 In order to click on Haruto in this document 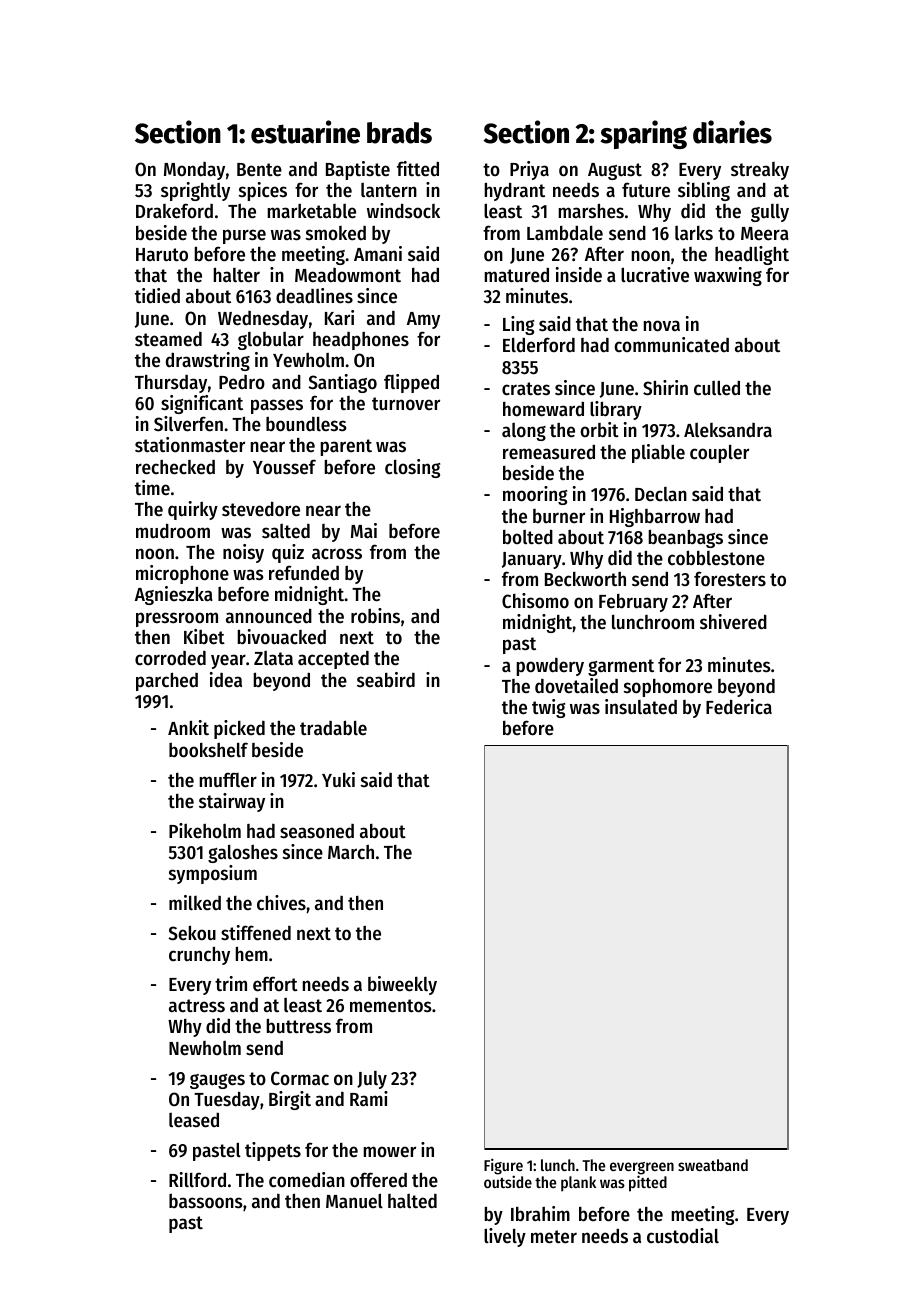, I will do `click(162, 255)`.
